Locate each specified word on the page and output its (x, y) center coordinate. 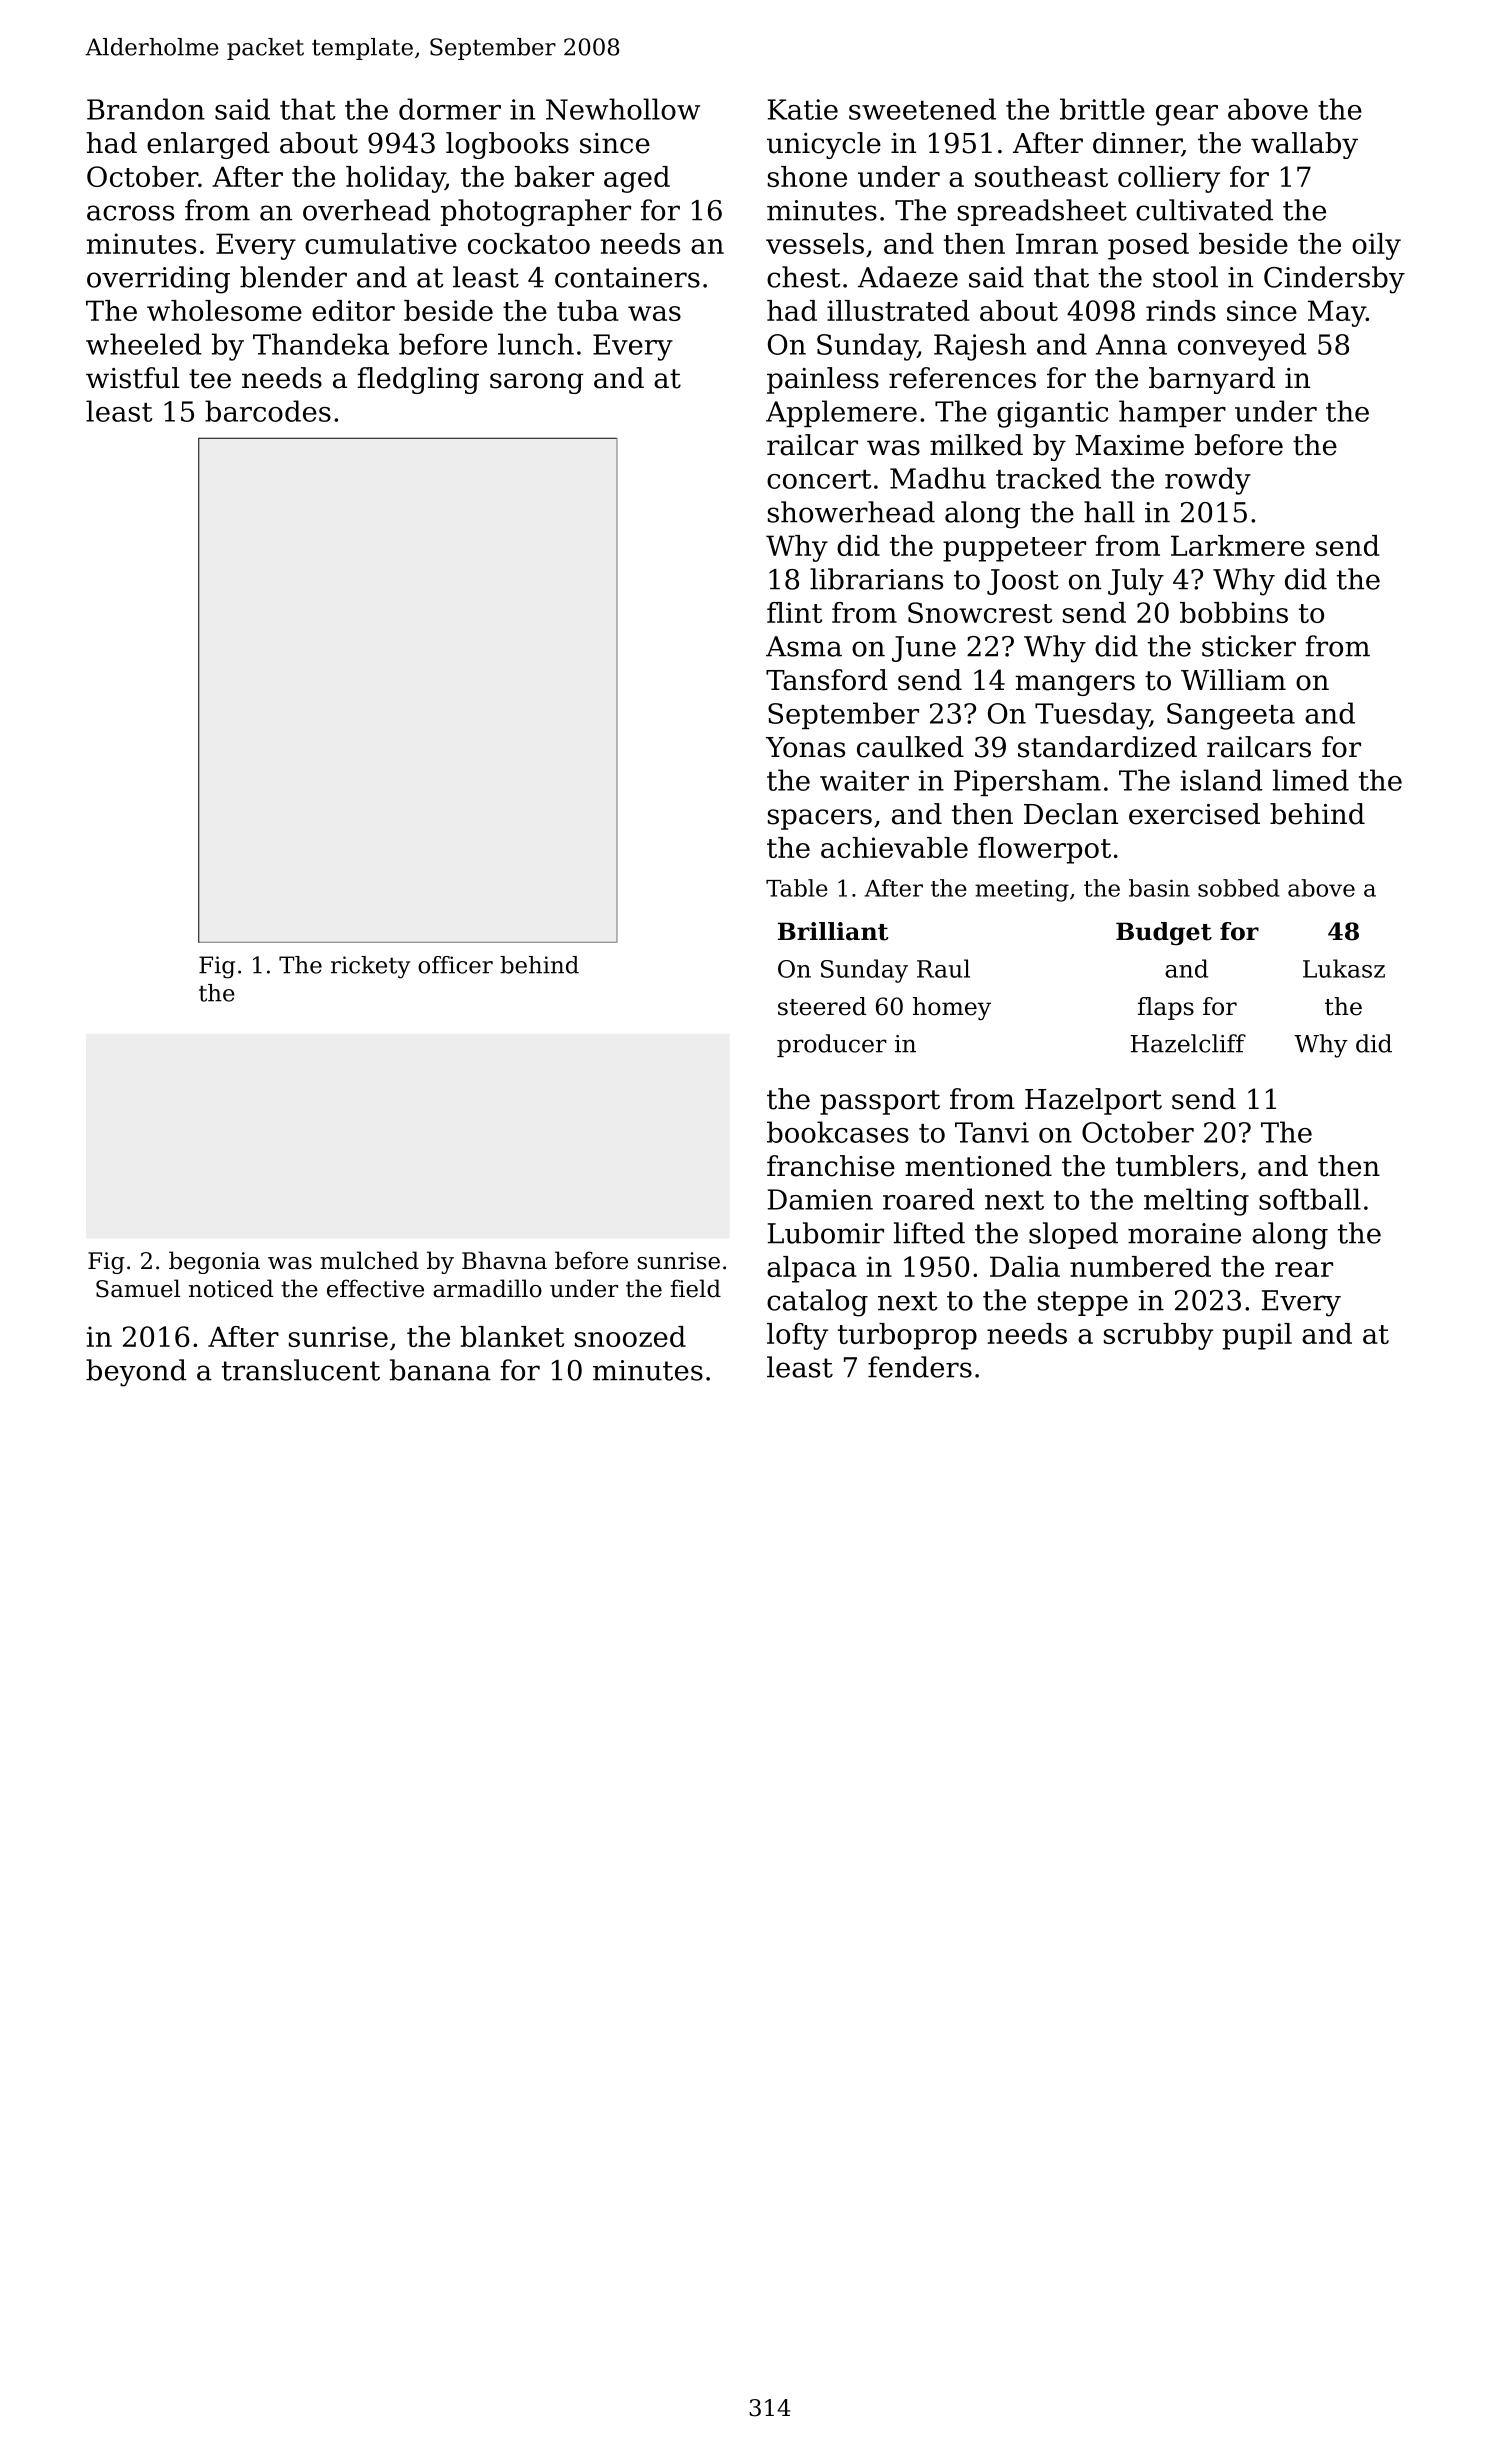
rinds (1181, 310)
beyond (136, 1373)
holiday (395, 179)
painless (823, 380)
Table (797, 888)
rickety (370, 967)
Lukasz (1344, 968)
